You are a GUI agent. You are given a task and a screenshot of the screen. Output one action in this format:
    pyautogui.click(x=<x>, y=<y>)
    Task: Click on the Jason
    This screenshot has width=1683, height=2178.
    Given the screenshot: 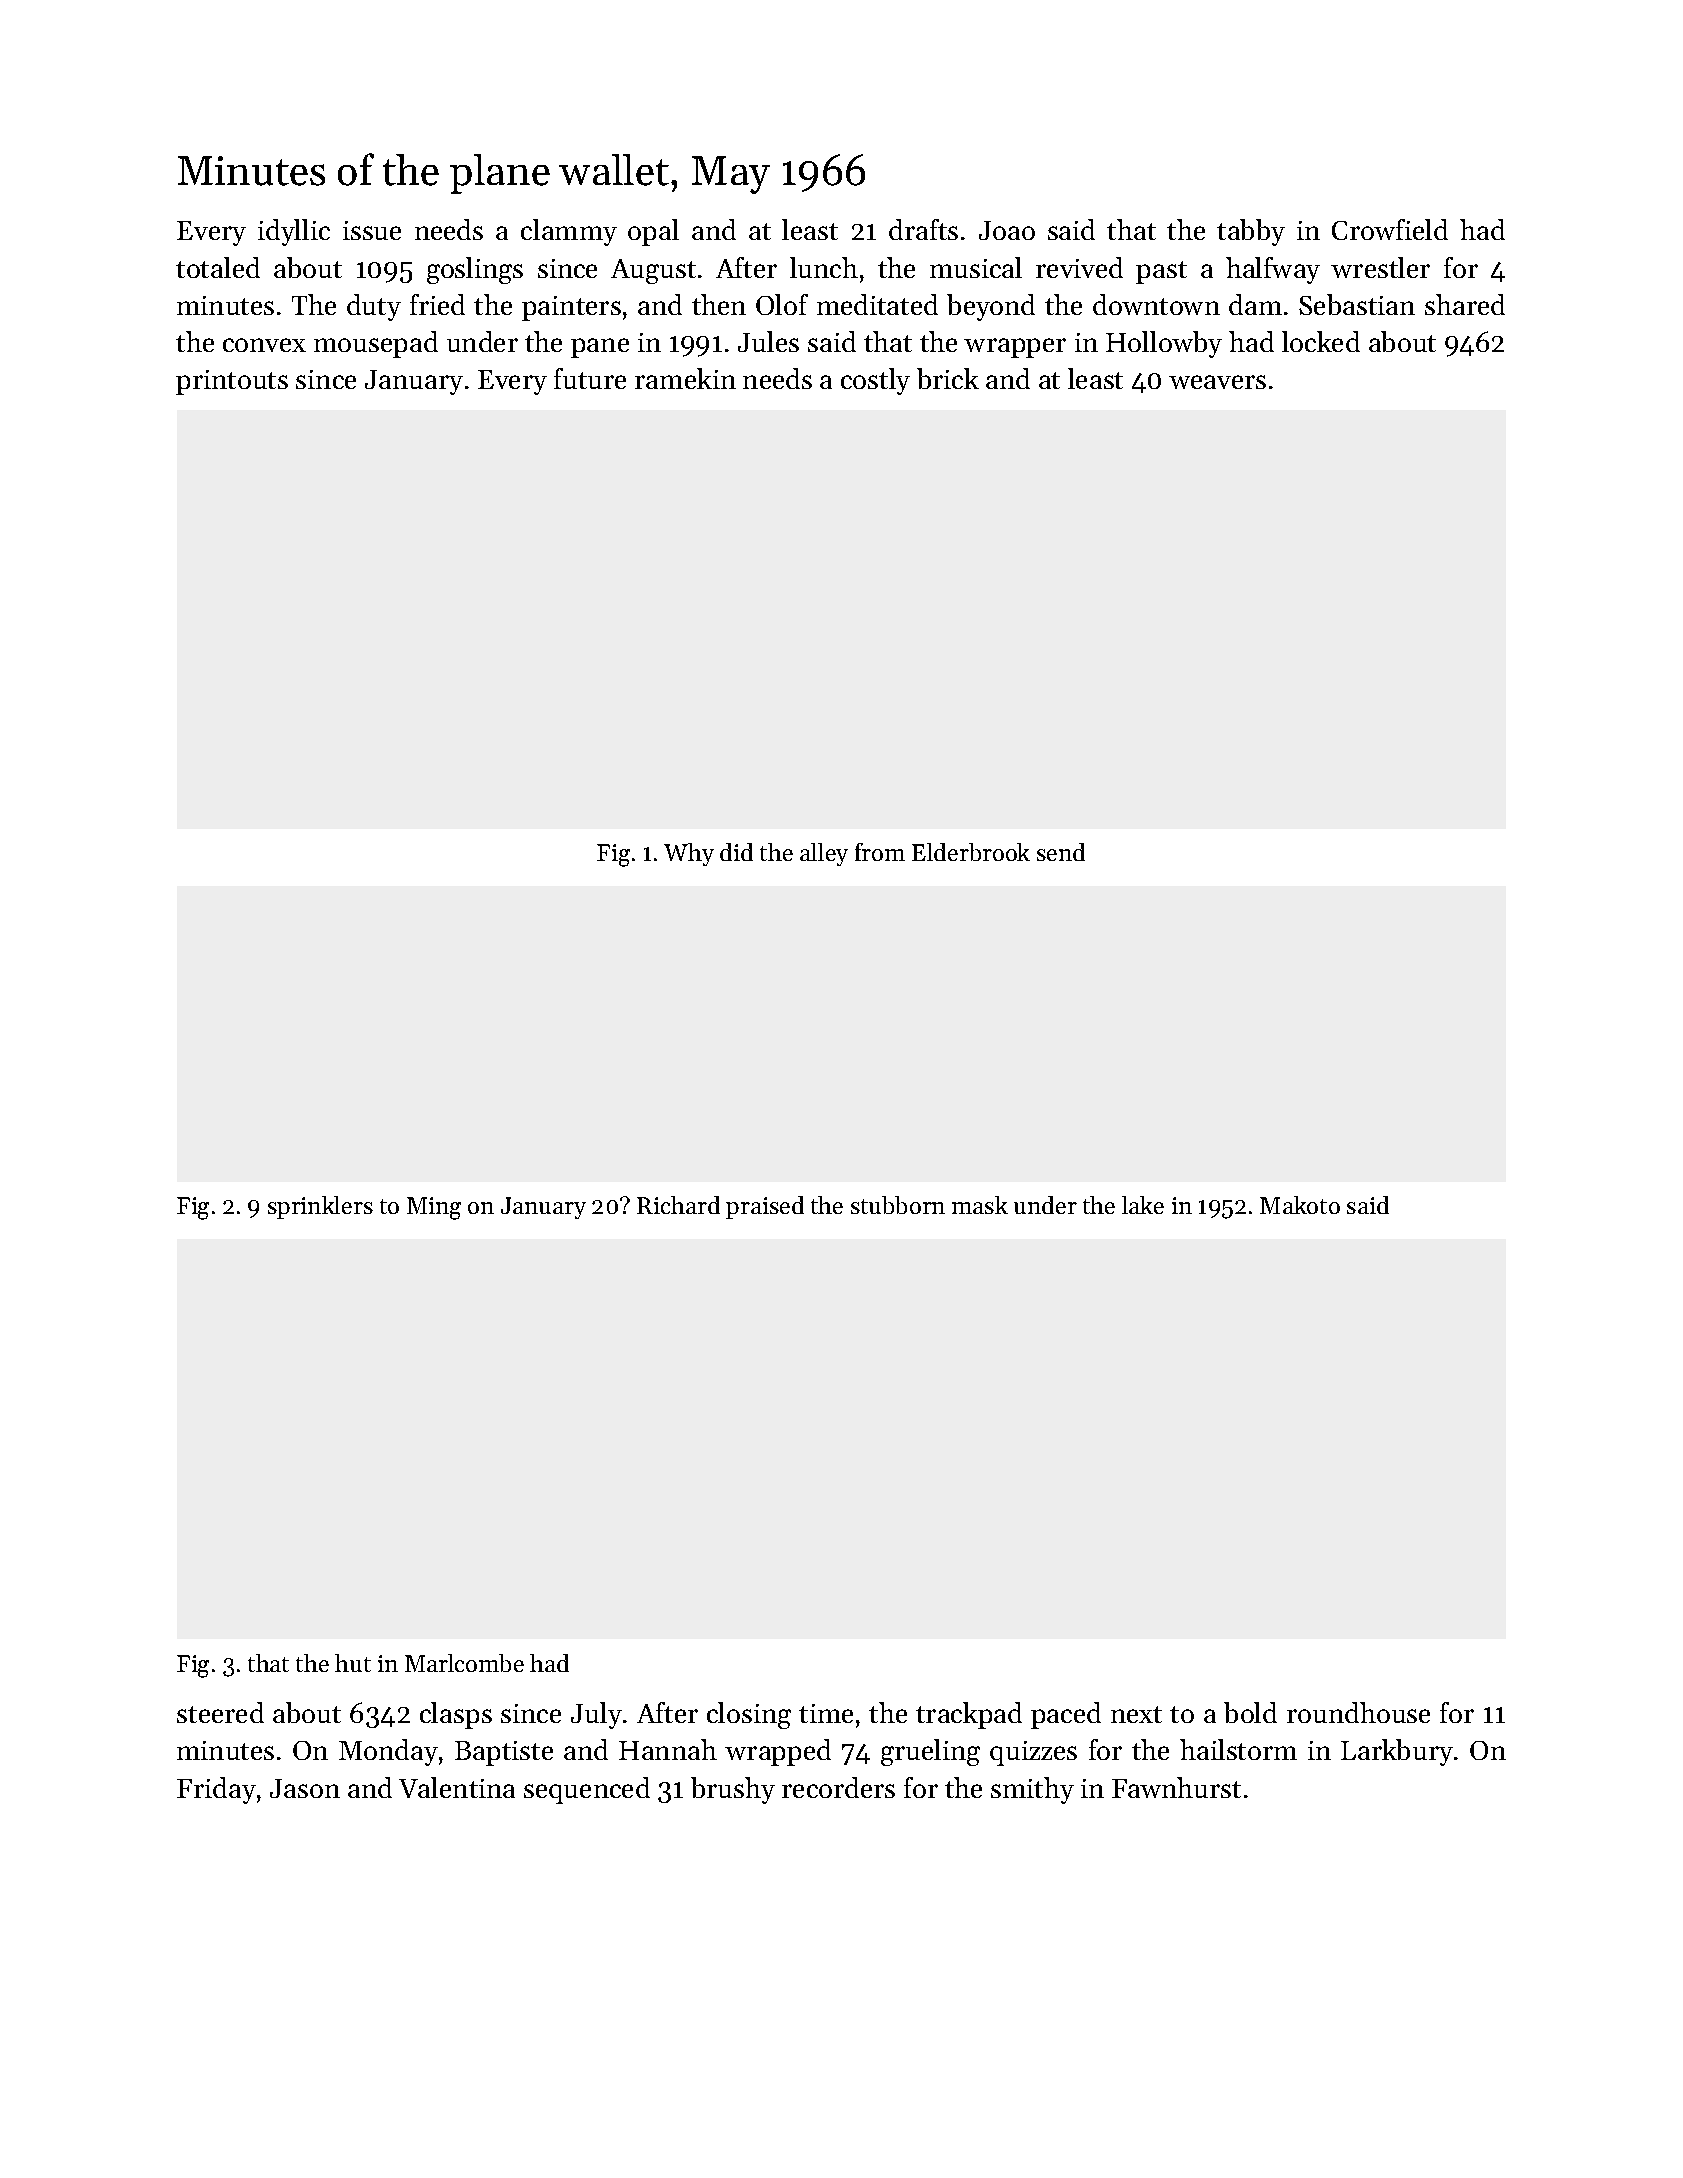 What is the action you would take?
    pyautogui.click(x=305, y=1788)
